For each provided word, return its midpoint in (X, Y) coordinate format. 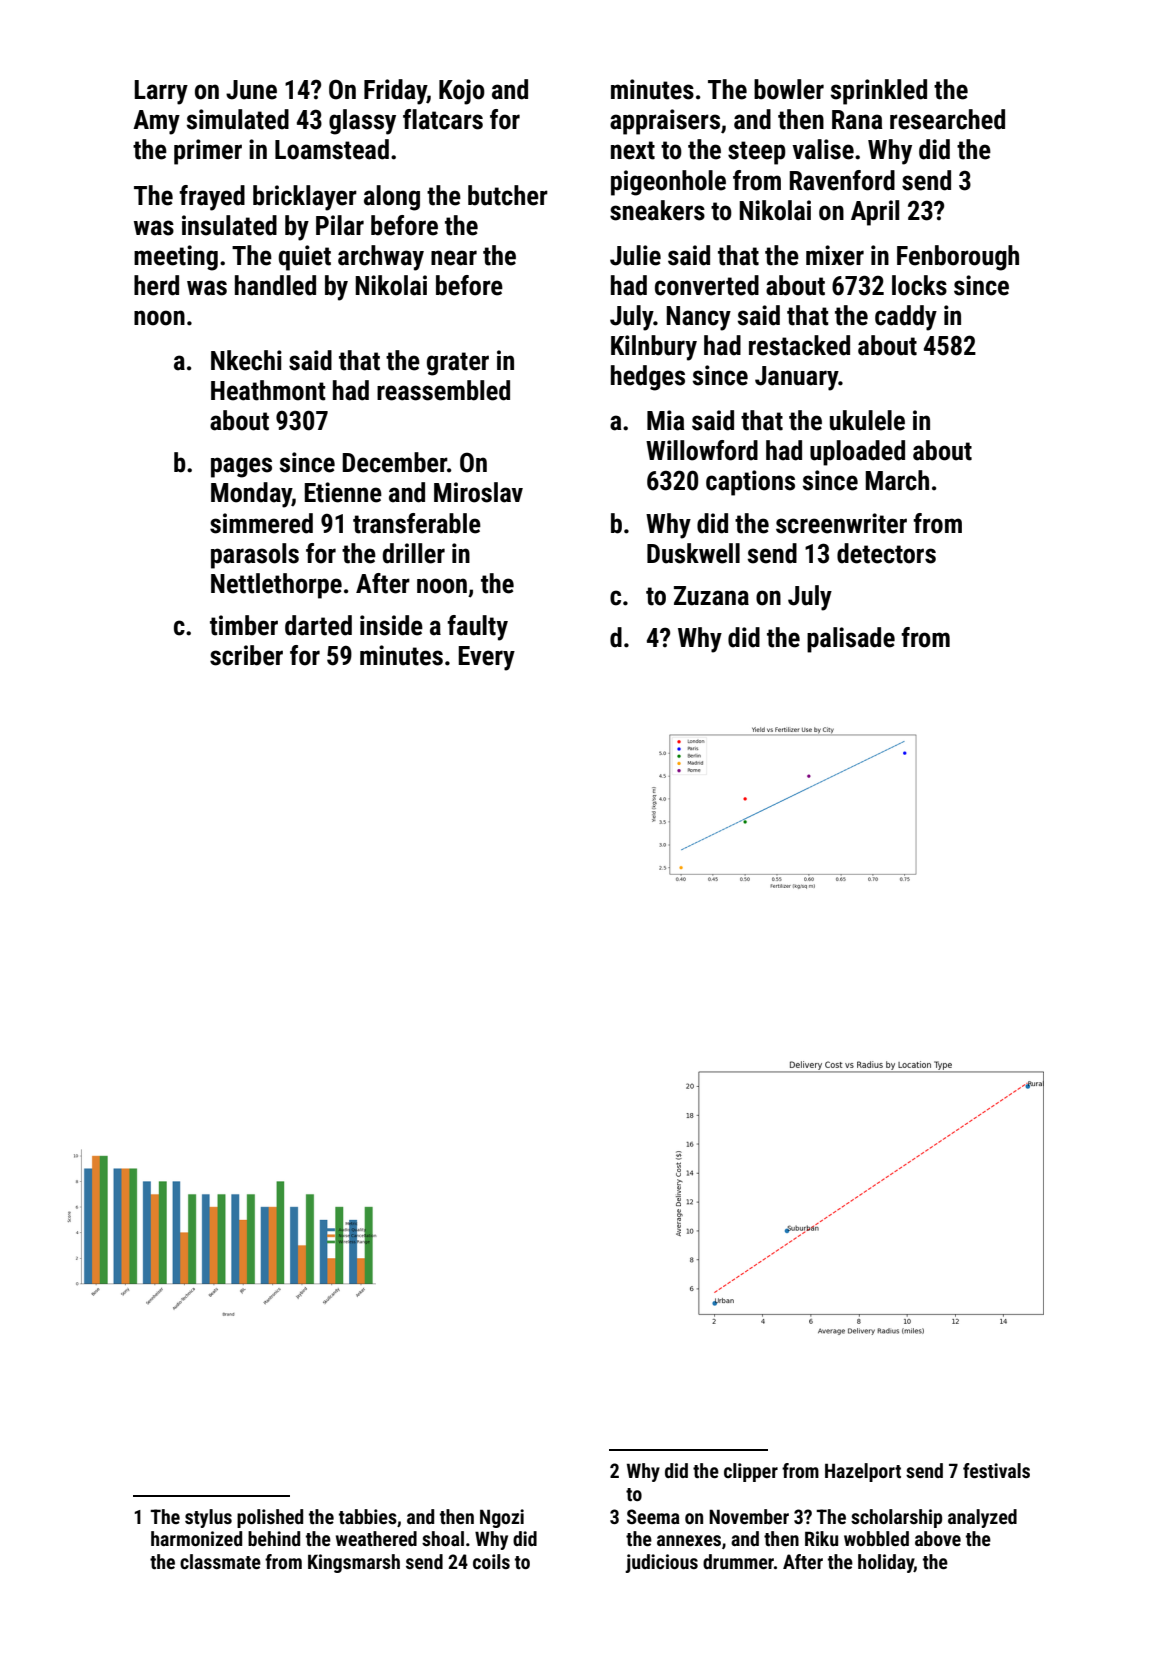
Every (486, 658)
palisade (851, 640)
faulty (477, 628)
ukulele (867, 420)
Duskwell (693, 553)
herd (156, 285)
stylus (208, 1518)
